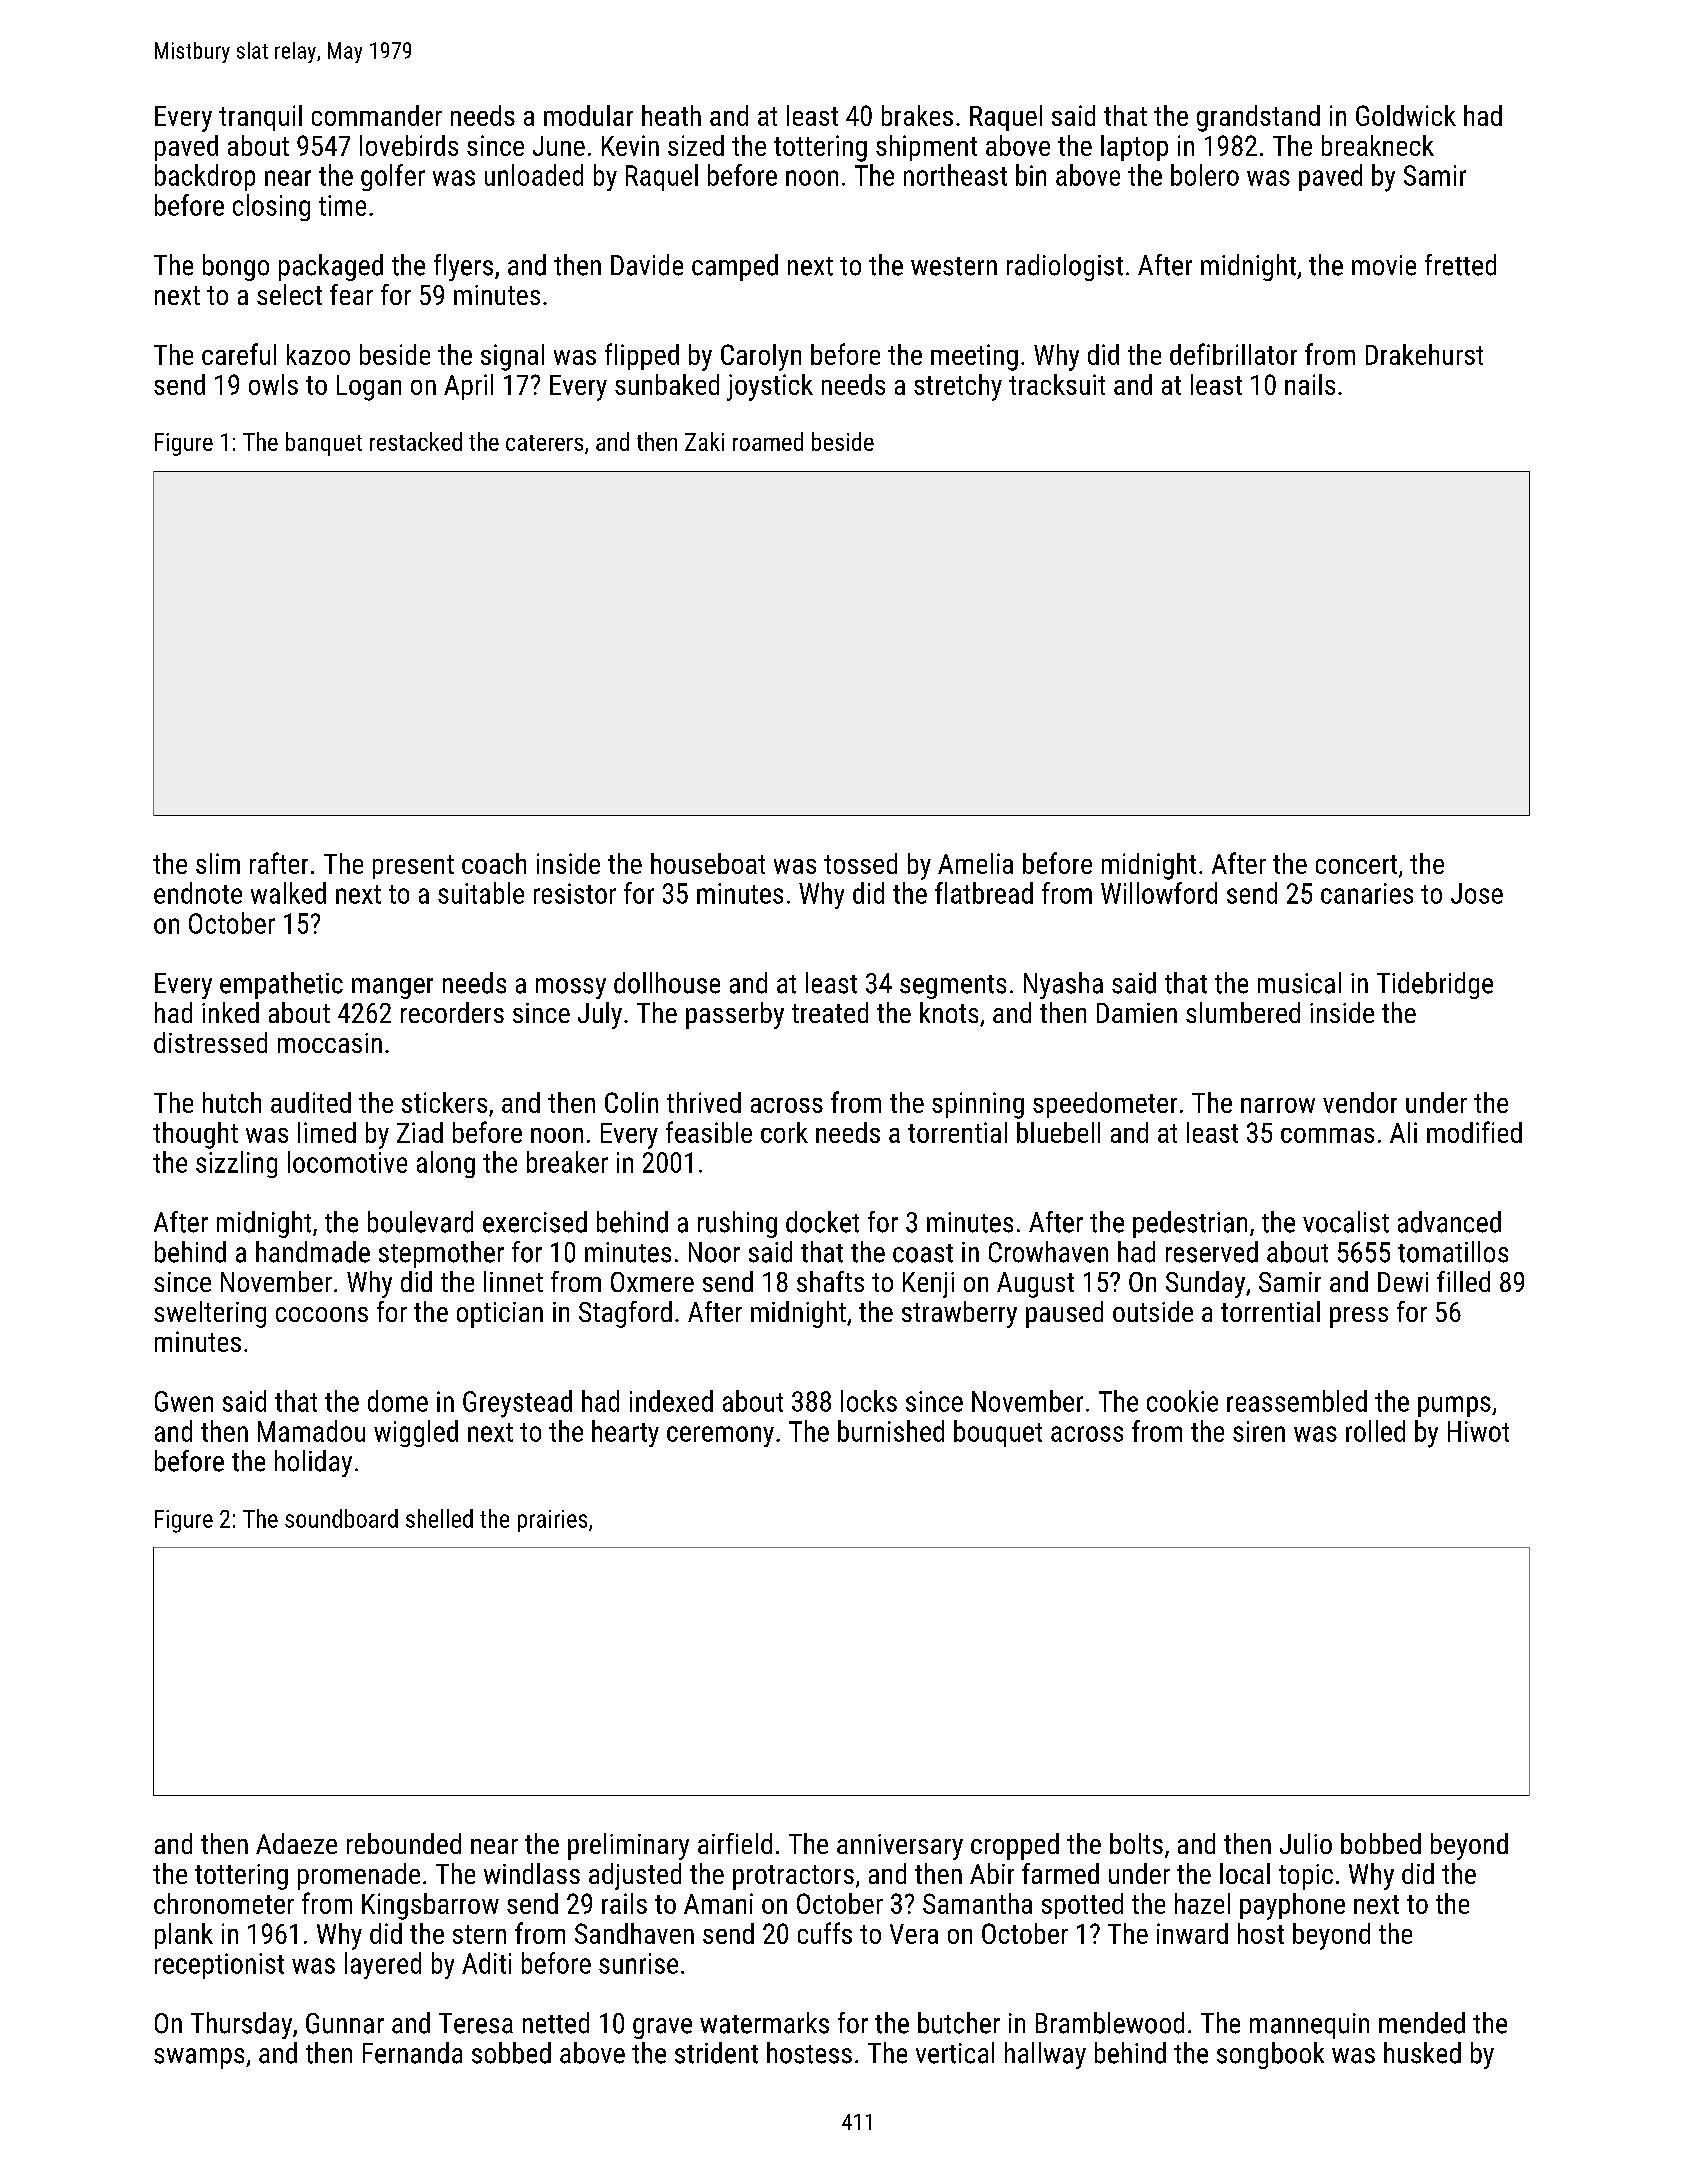 The height and width of the screenshot is (2178, 1683). I want to click on rushing, so click(737, 1224).
